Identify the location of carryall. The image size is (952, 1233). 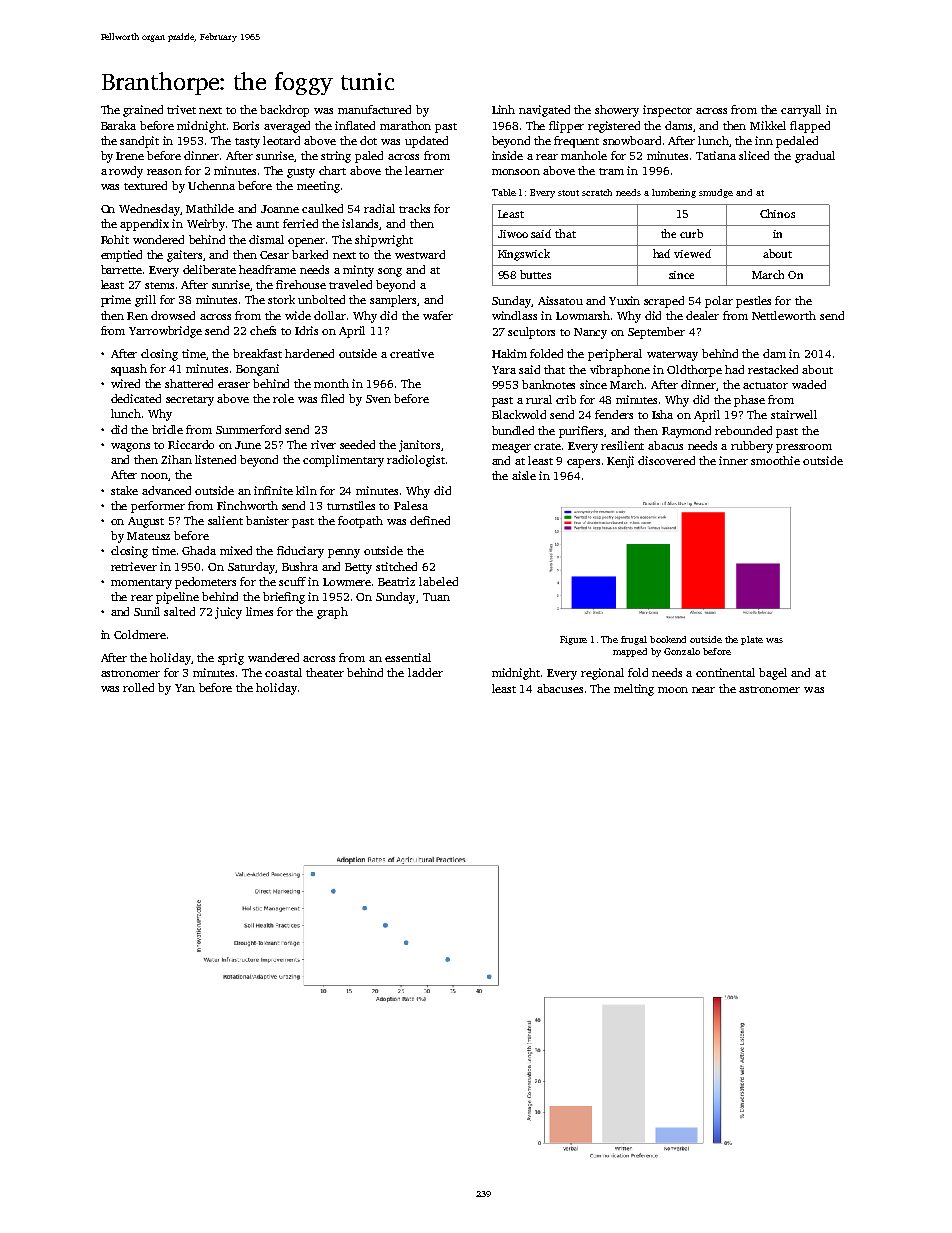
(801, 111).
